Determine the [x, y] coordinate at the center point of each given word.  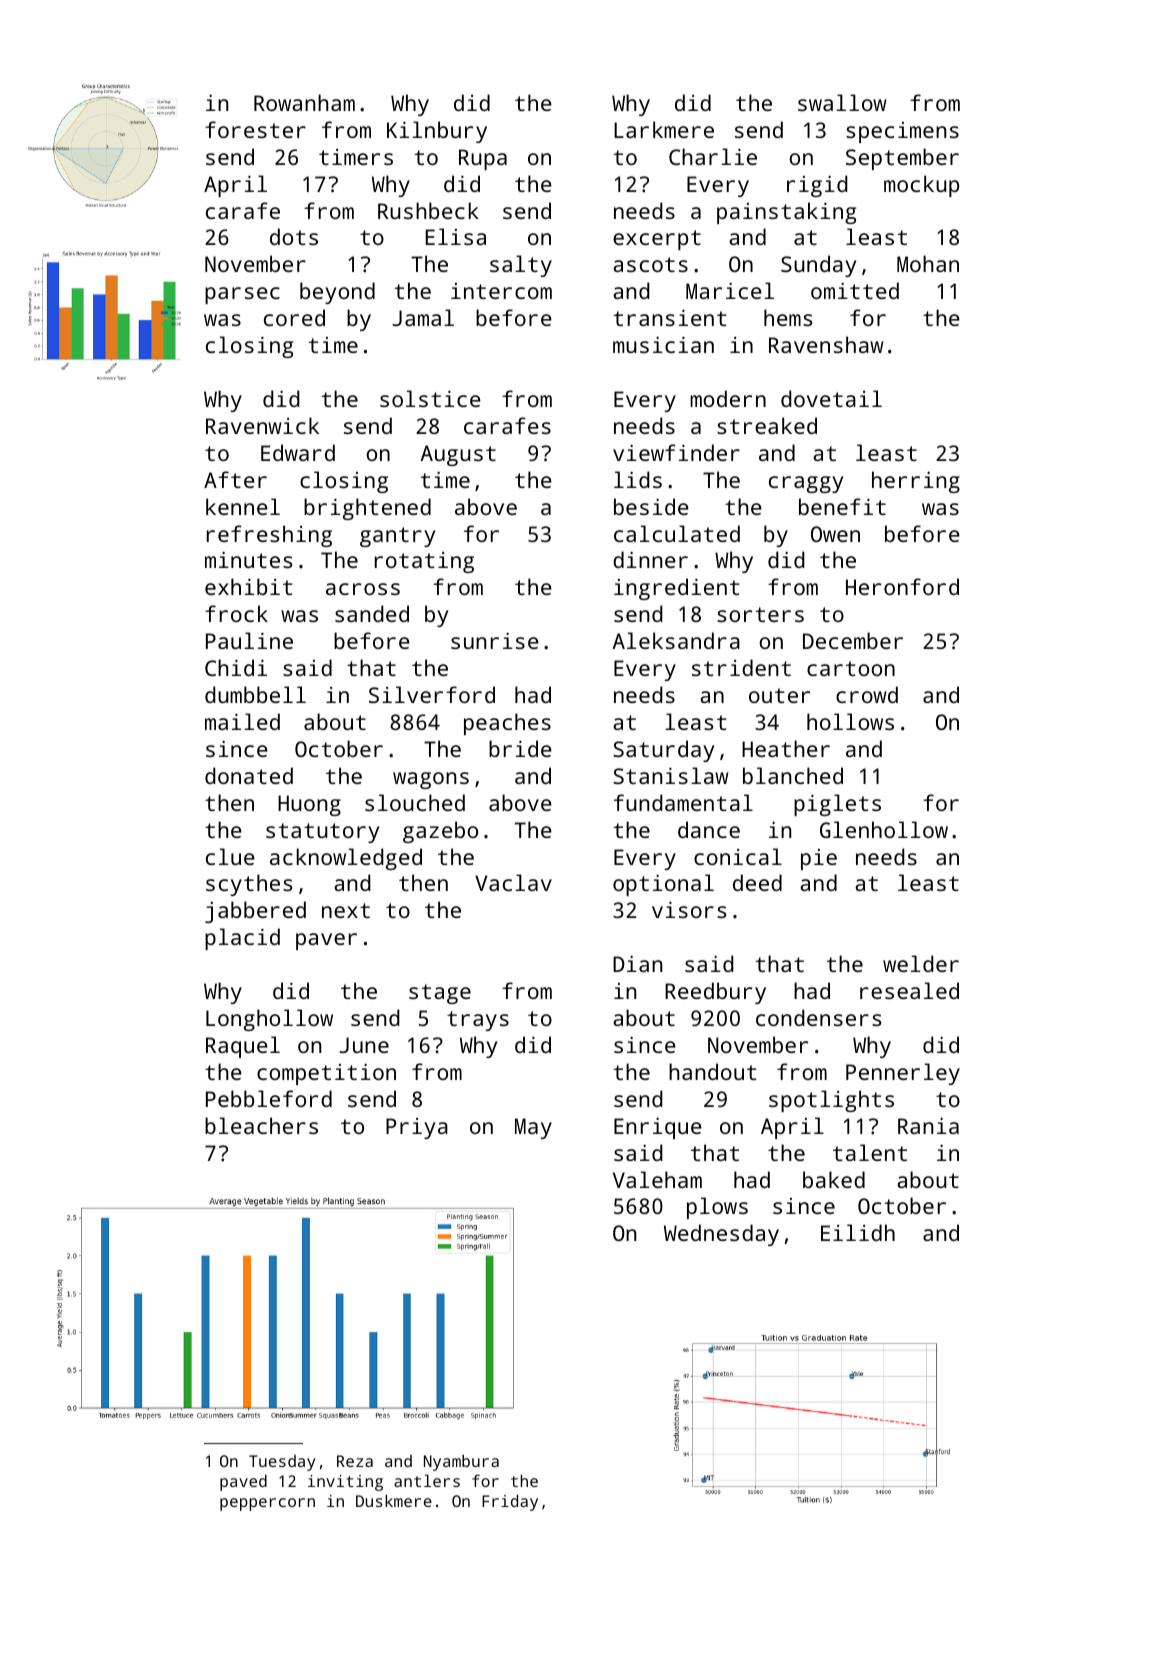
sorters [760, 614]
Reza [355, 1461]
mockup [921, 186]
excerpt [657, 240]
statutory [322, 833]
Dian [637, 964]
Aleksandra [676, 640]
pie [819, 859]
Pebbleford [269, 1098]
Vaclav [513, 882]
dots [294, 236]
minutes [248, 560]
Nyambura [461, 1463]
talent [870, 1152]
